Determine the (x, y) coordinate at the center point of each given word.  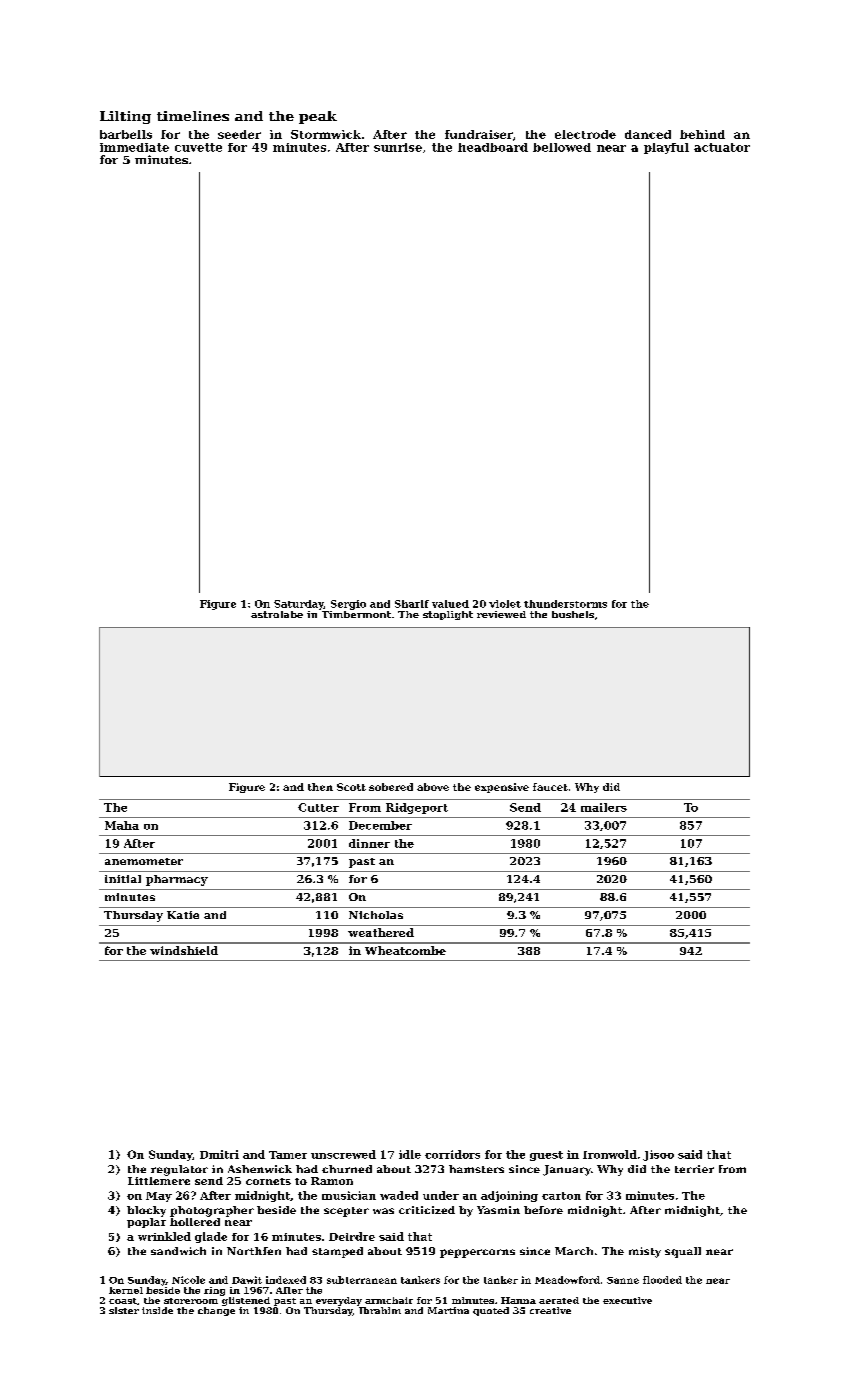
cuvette (198, 147)
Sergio (348, 605)
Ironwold (610, 1154)
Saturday (299, 605)
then (320, 787)
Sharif (412, 604)
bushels (573, 614)
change (216, 1311)
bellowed (562, 147)
